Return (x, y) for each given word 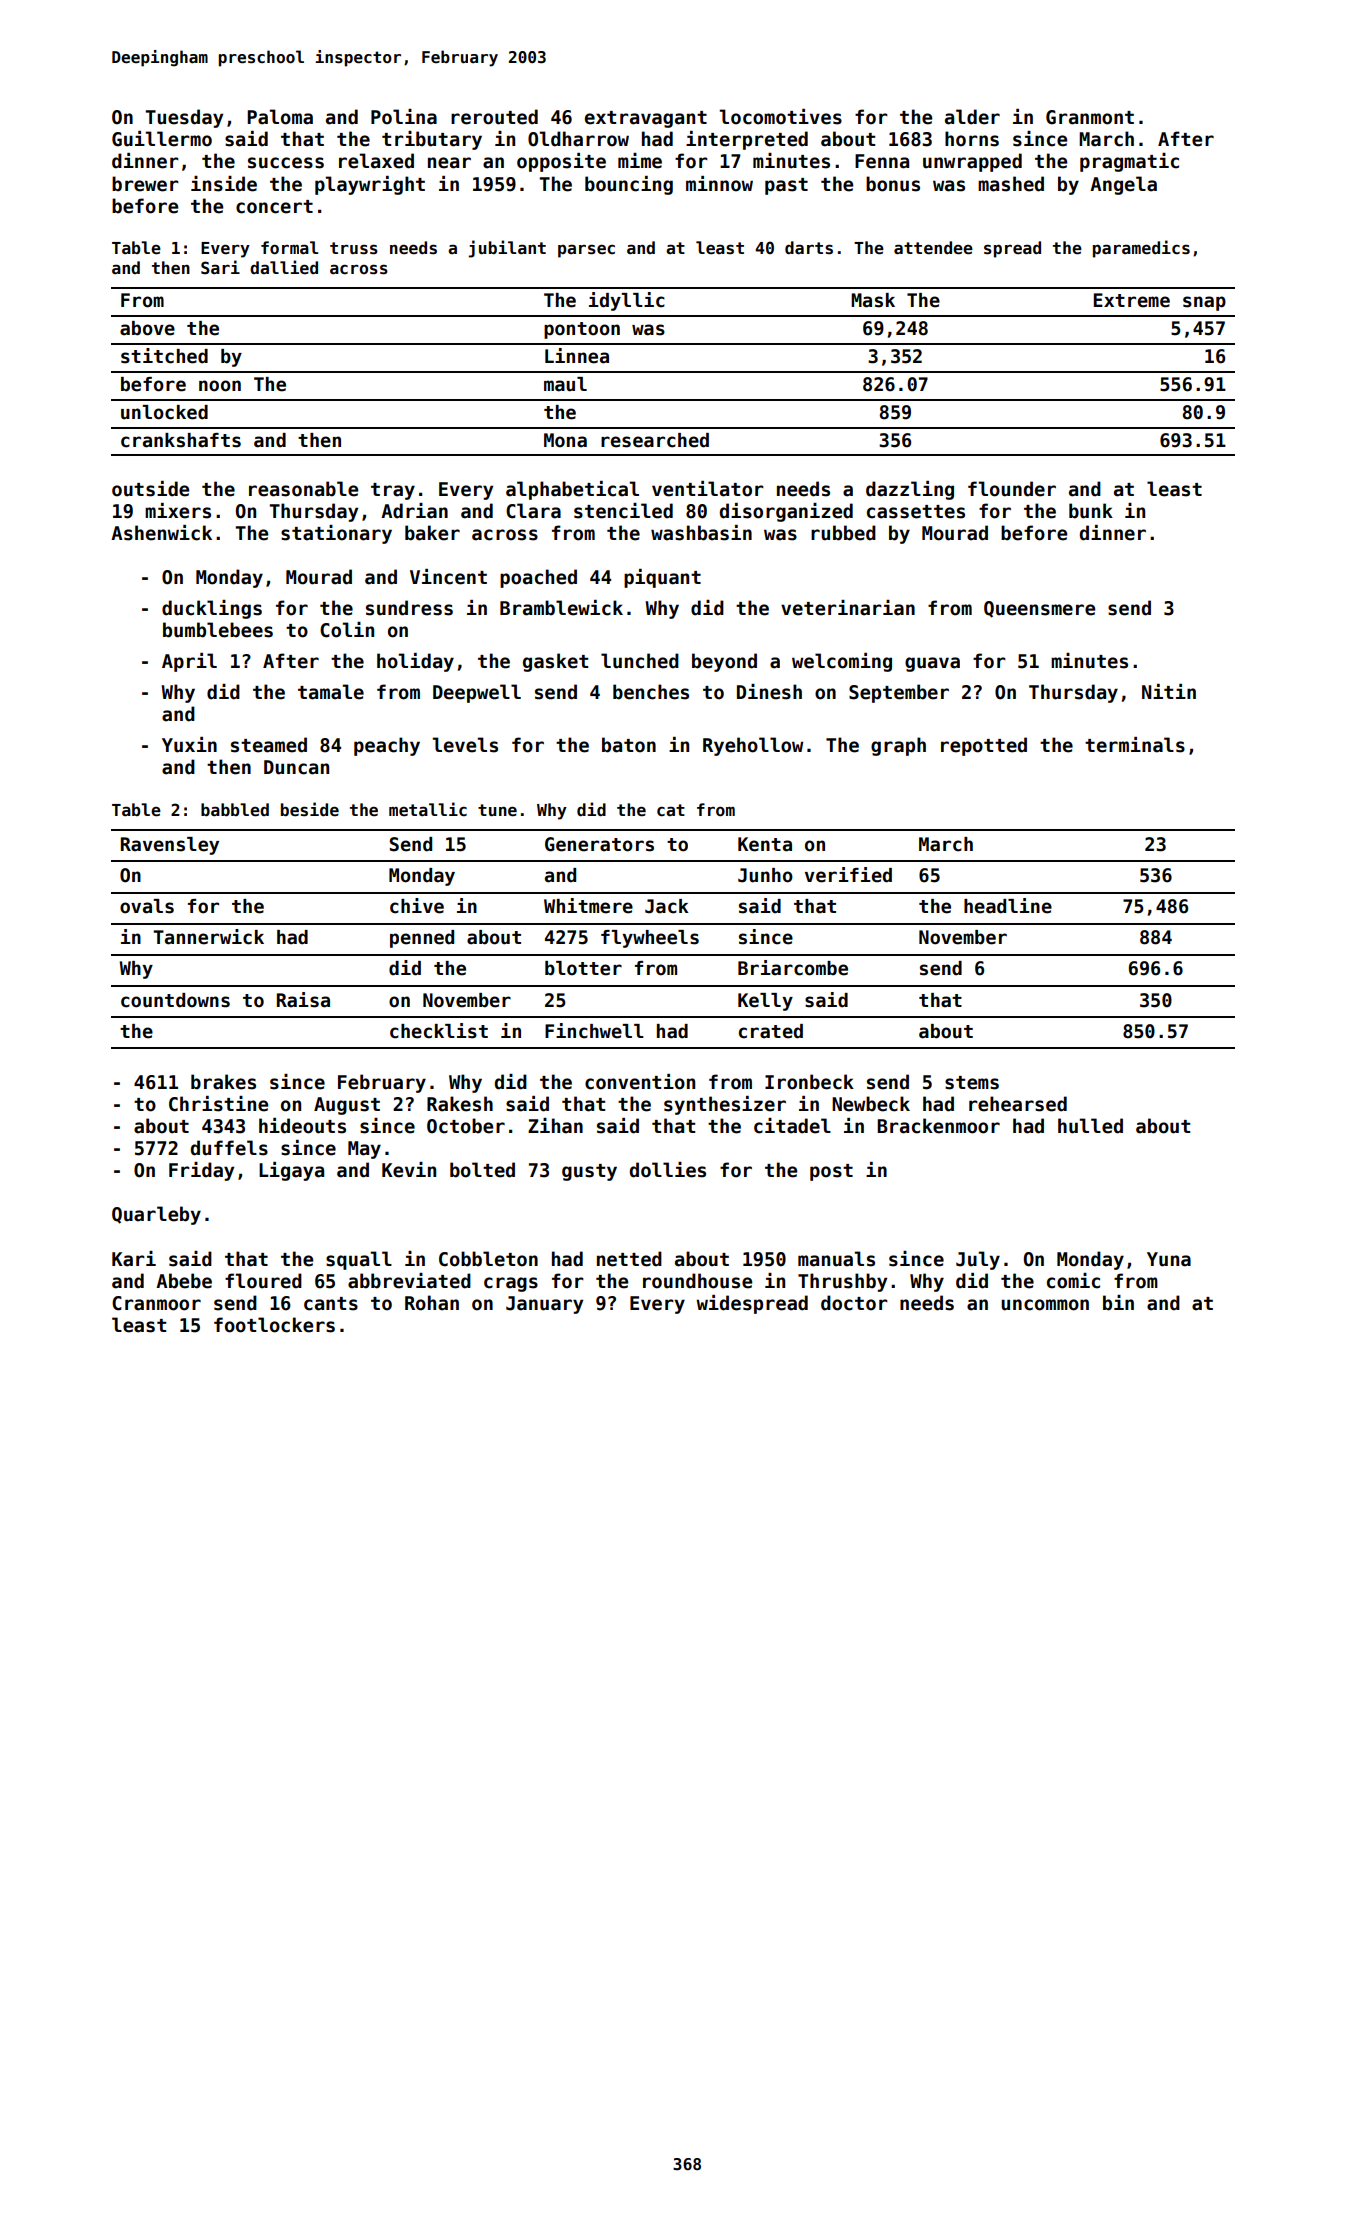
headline (1008, 906)
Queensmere (1039, 609)
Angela (1123, 185)
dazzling (910, 490)
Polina (404, 117)
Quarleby (156, 1215)
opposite (561, 162)
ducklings (212, 609)
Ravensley (170, 846)
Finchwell (594, 1031)
